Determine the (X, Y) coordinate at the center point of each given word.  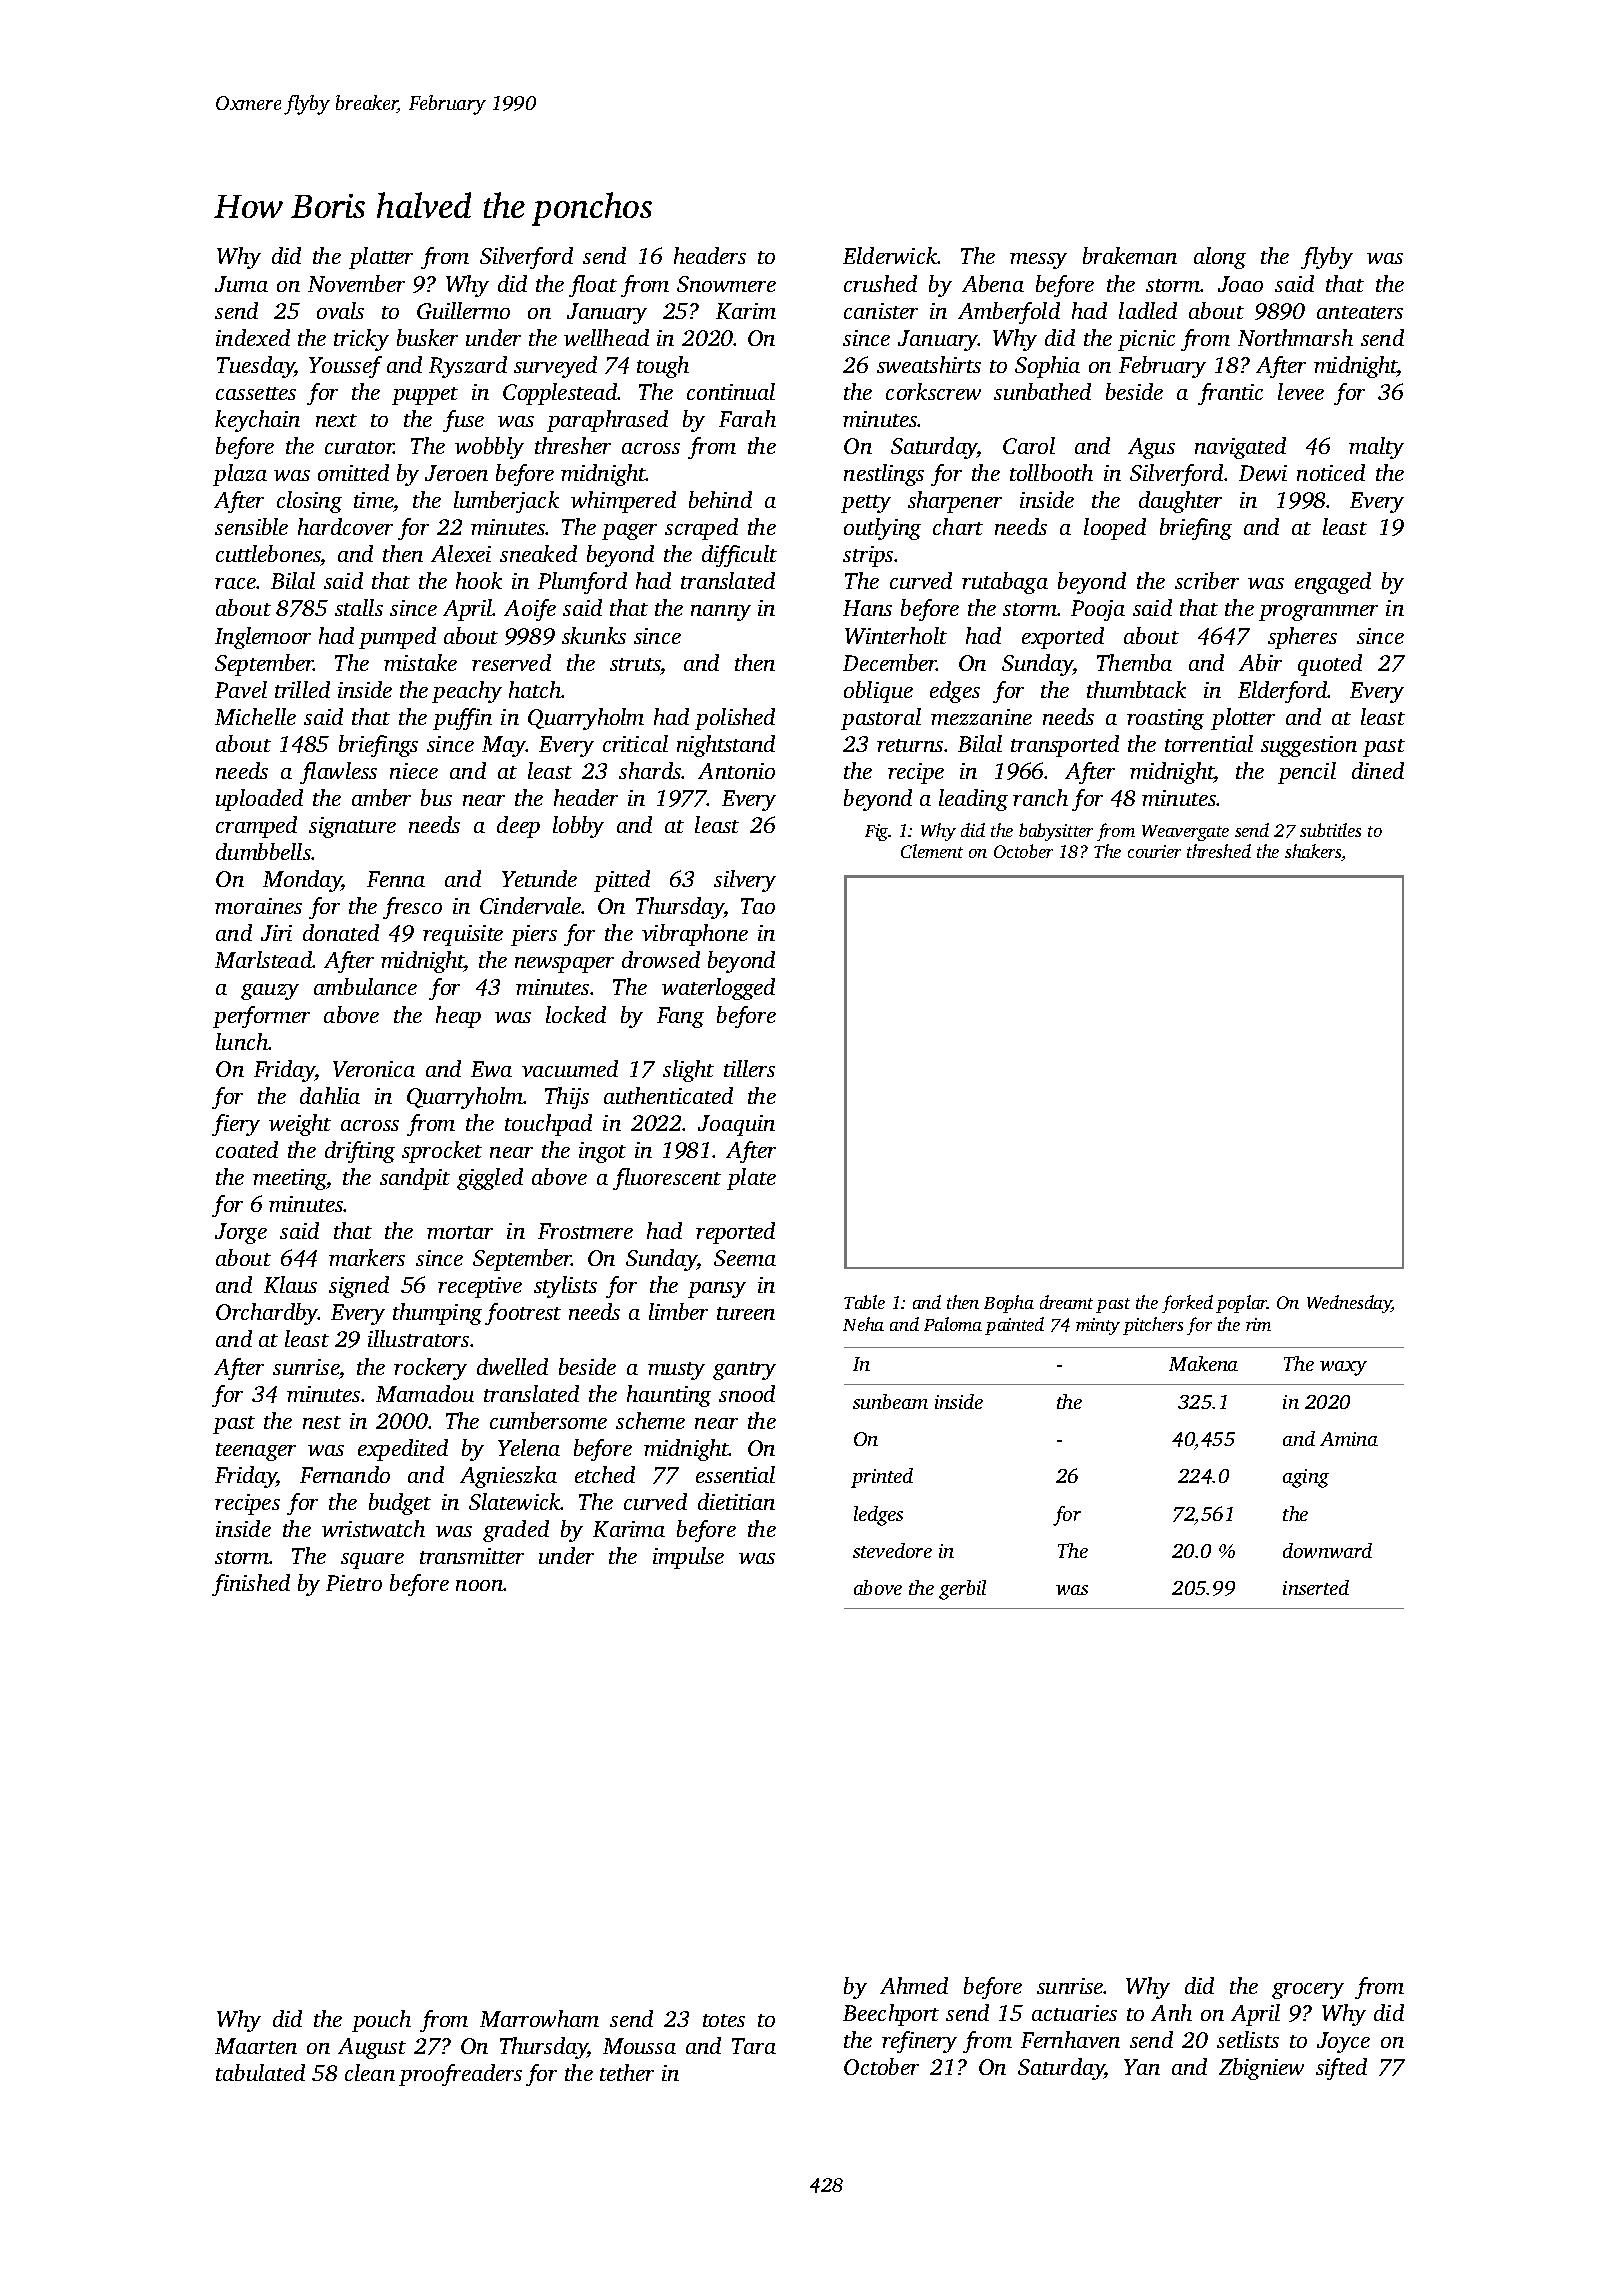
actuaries (1074, 2013)
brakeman (1130, 255)
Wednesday (1349, 1304)
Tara (754, 2046)
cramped (256, 827)
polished (735, 719)
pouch (381, 2021)
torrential (1209, 743)
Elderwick (890, 255)
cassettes (256, 393)
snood (747, 1393)
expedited (403, 1450)
